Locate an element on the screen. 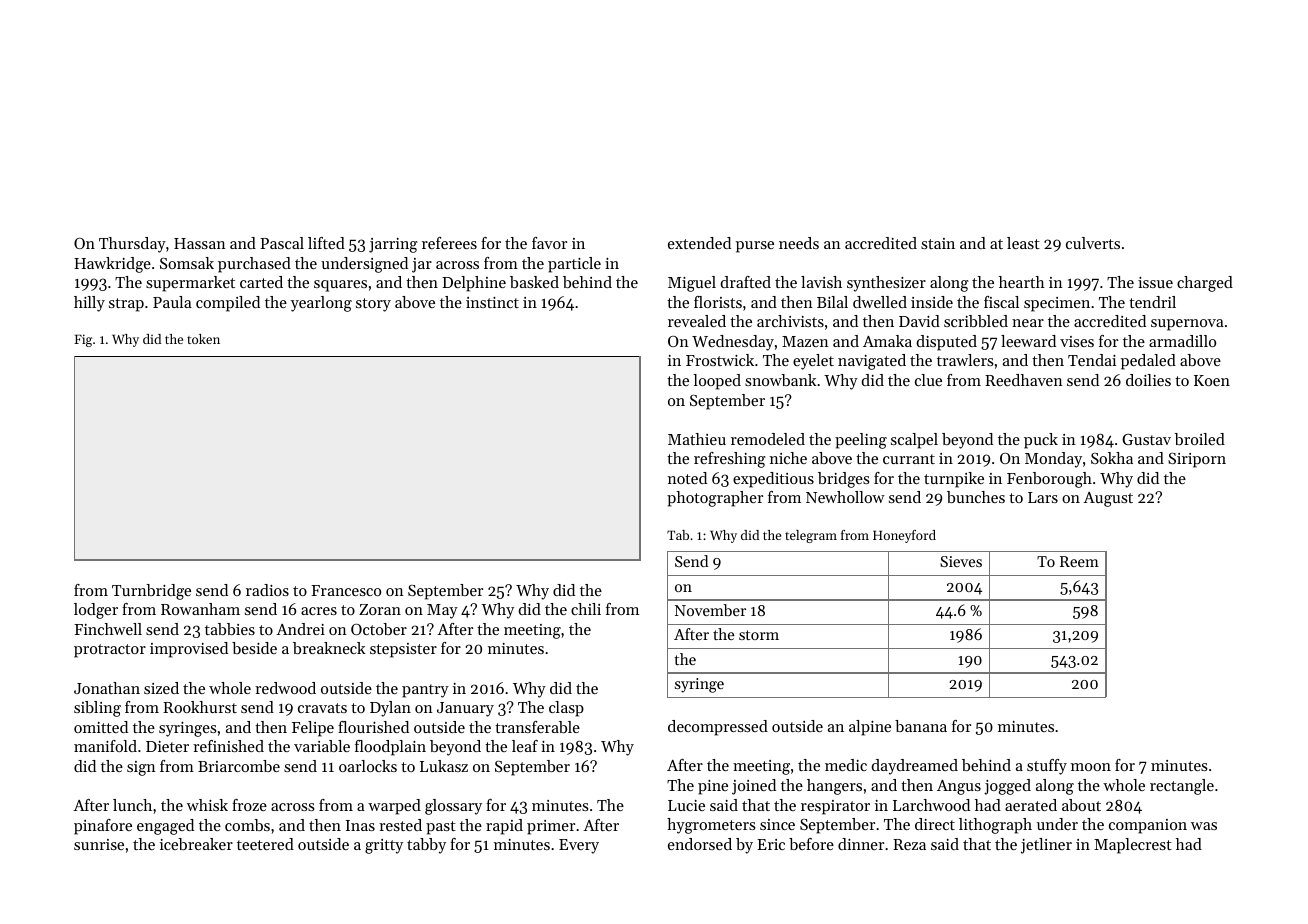 The height and width of the screenshot is (924, 1308). referees is located at coordinates (449, 243).
